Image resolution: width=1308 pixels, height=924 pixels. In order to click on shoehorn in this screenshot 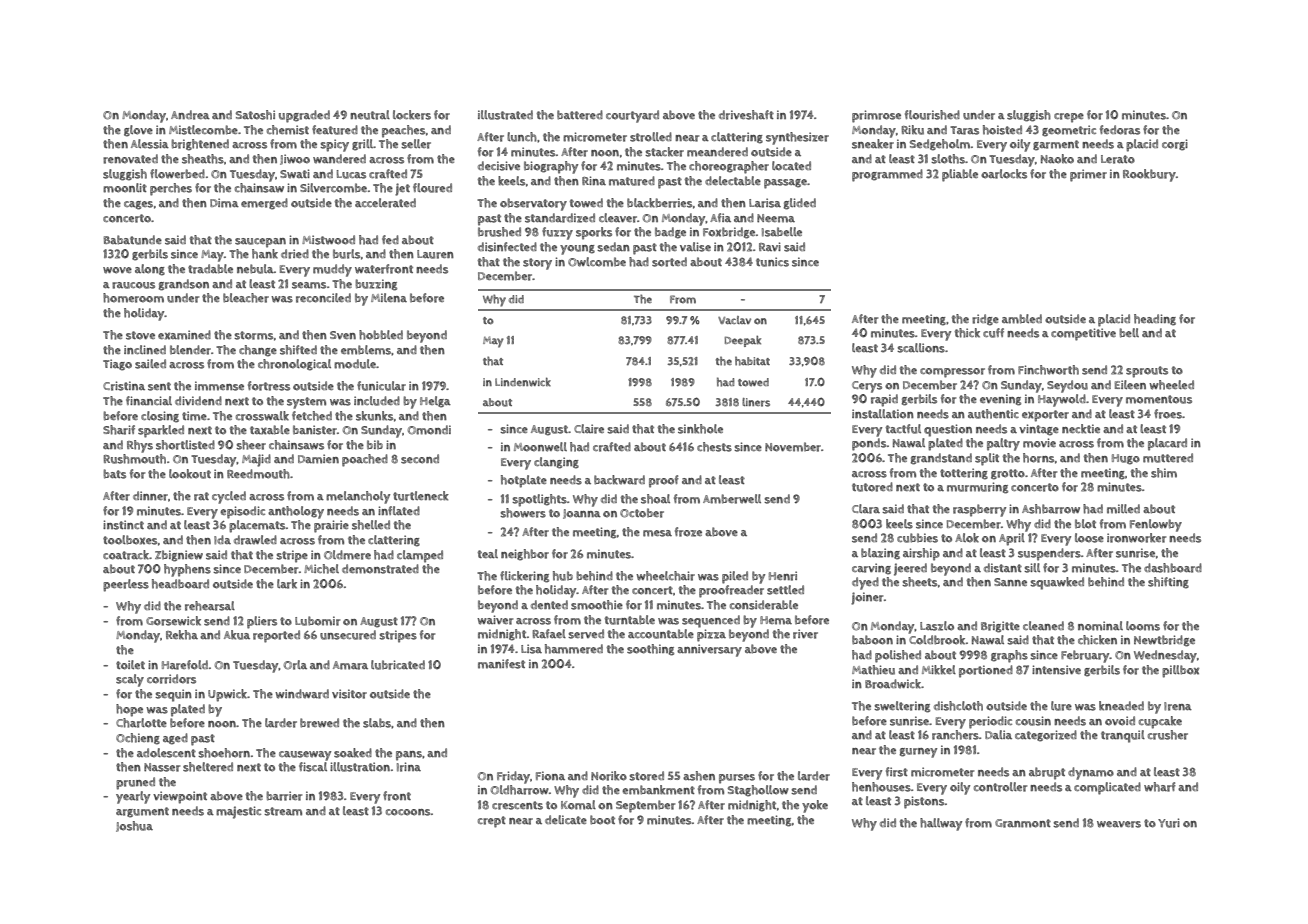, I will do `click(224, 753)`.
